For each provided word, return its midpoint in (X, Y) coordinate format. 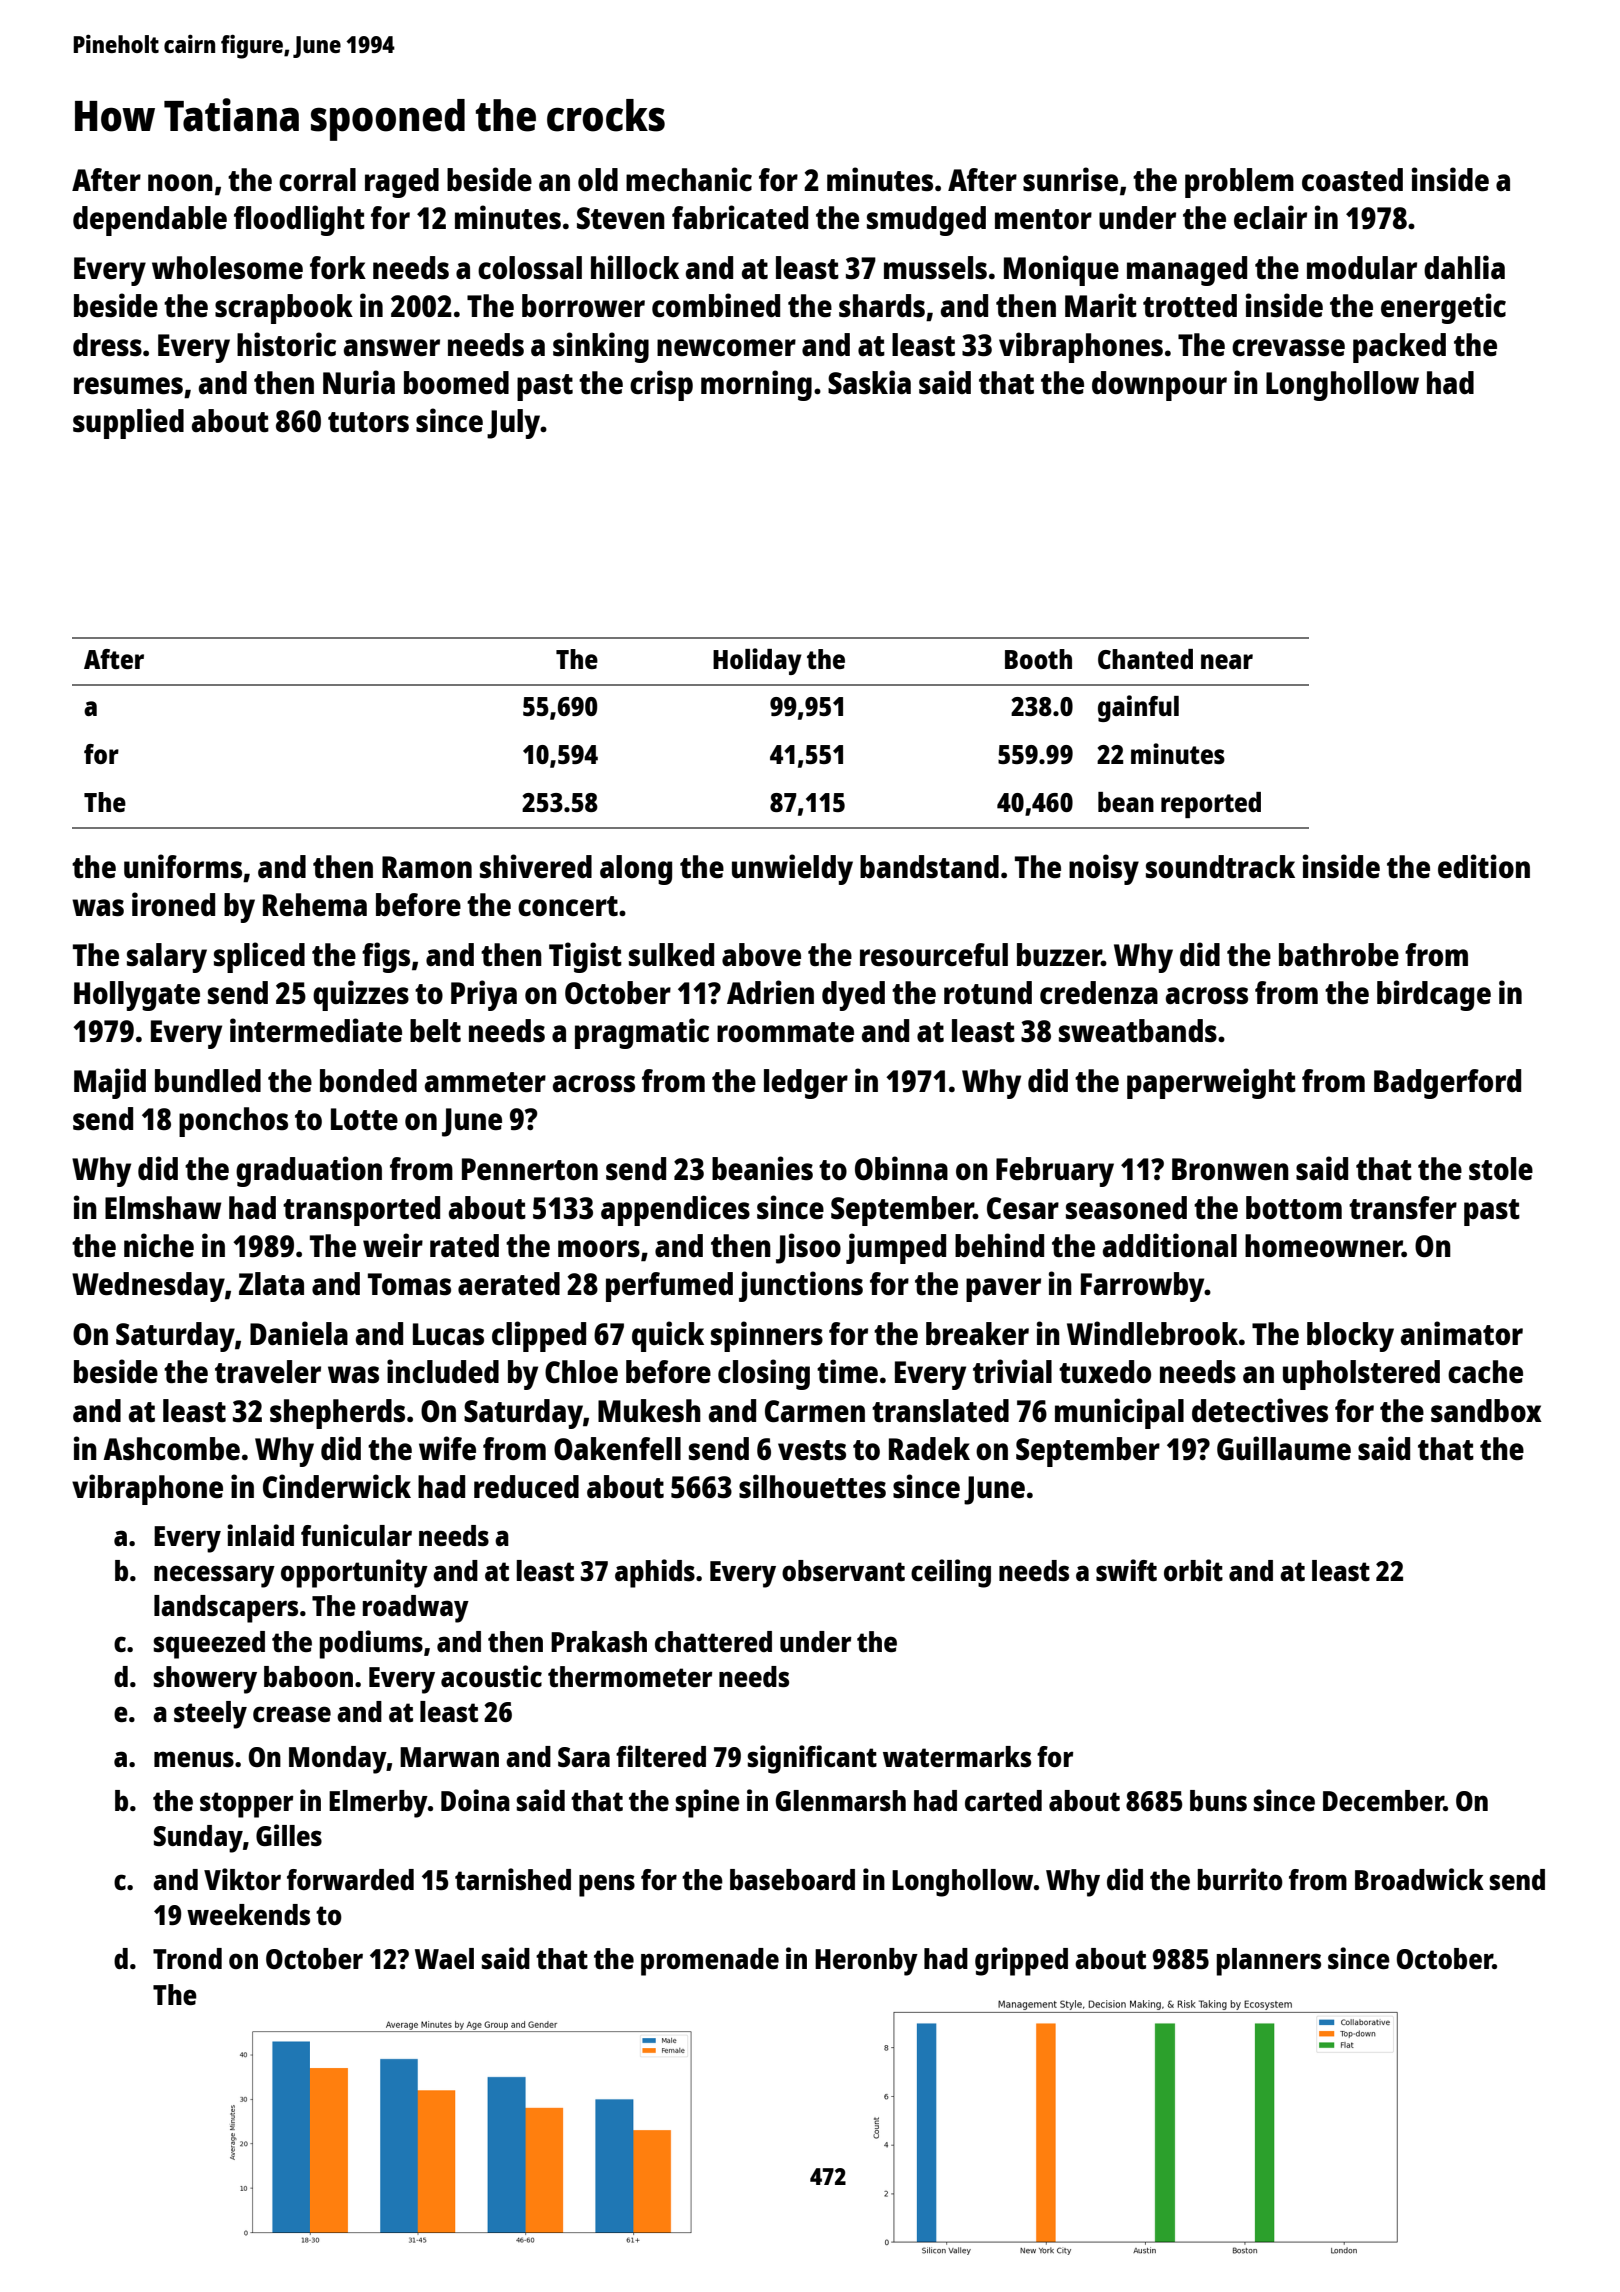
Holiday (757, 661)
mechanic (689, 179)
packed (1399, 348)
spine (708, 1803)
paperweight (1211, 1083)
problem (1239, 183)
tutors (368, 422)
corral (317, 179)
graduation (309, 1171)
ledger (806, 1084)
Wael (444, 1958)
